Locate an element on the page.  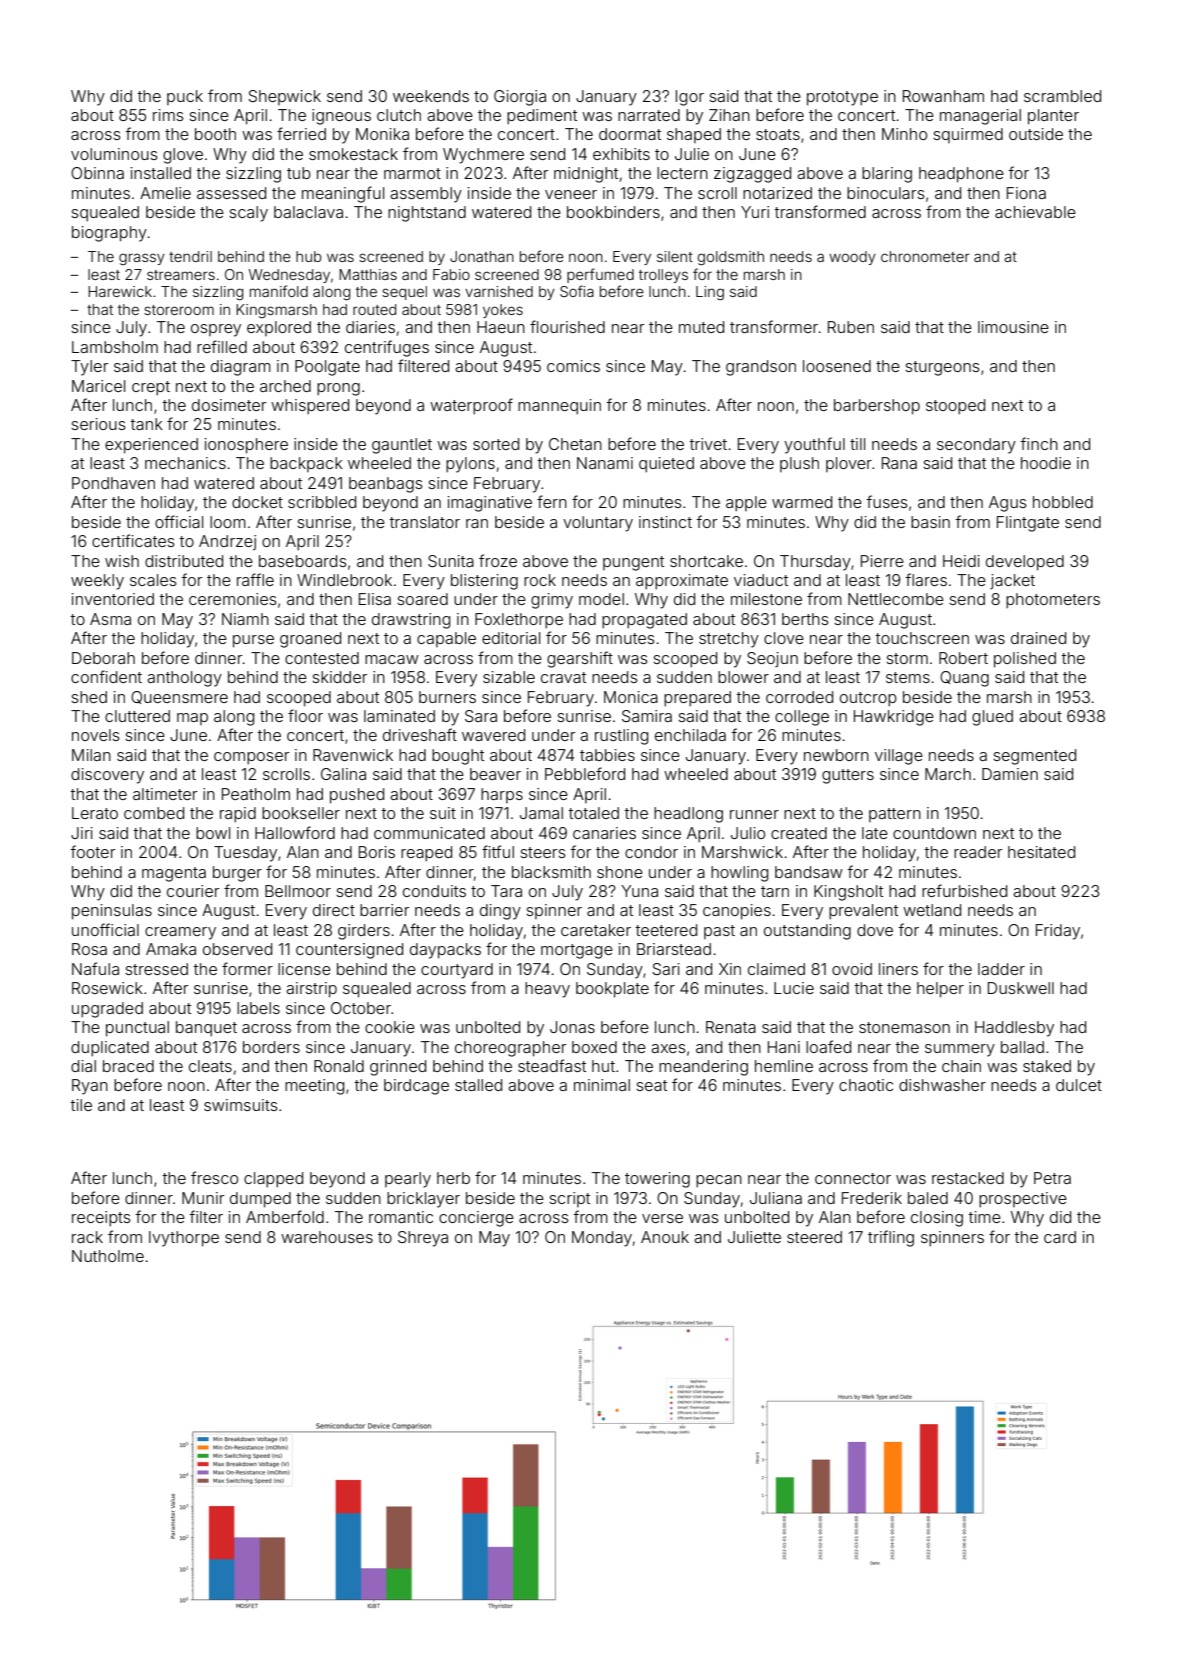
Rowanham is located at coordinates (943, 96).
